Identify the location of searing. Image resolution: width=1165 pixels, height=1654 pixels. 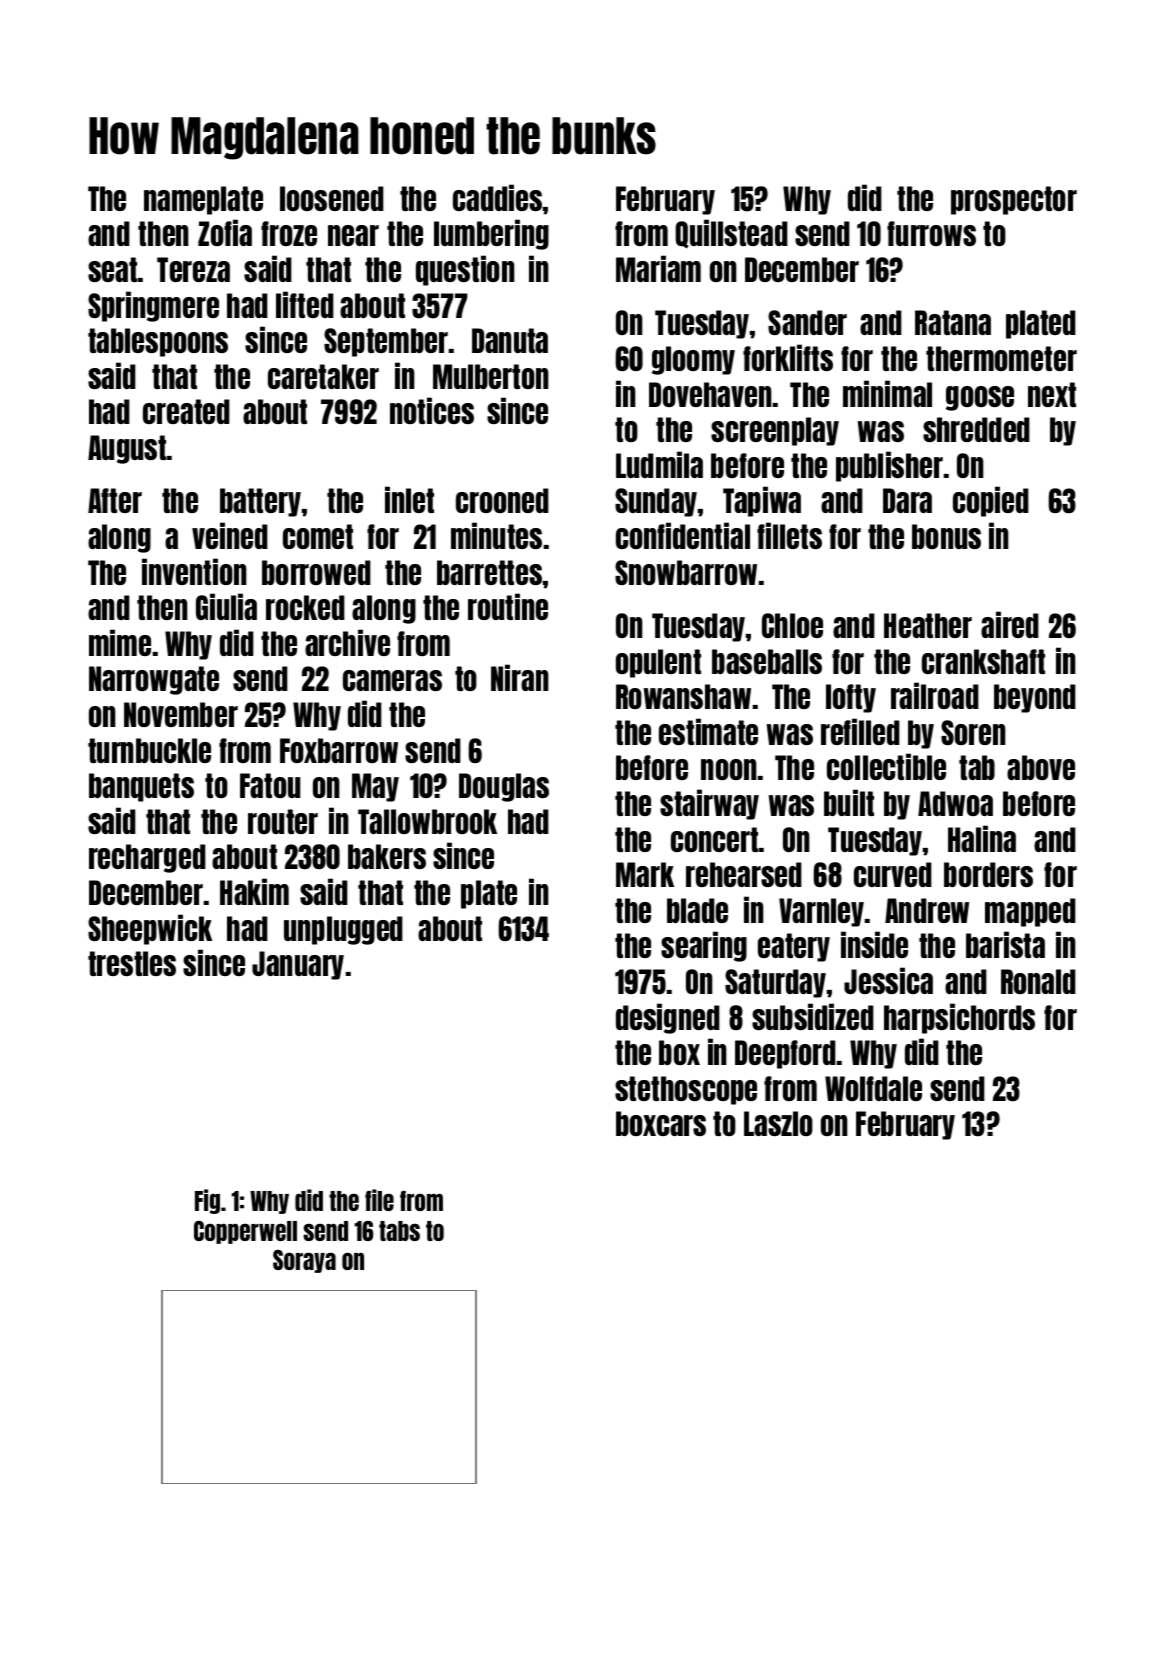
(704, 946).
